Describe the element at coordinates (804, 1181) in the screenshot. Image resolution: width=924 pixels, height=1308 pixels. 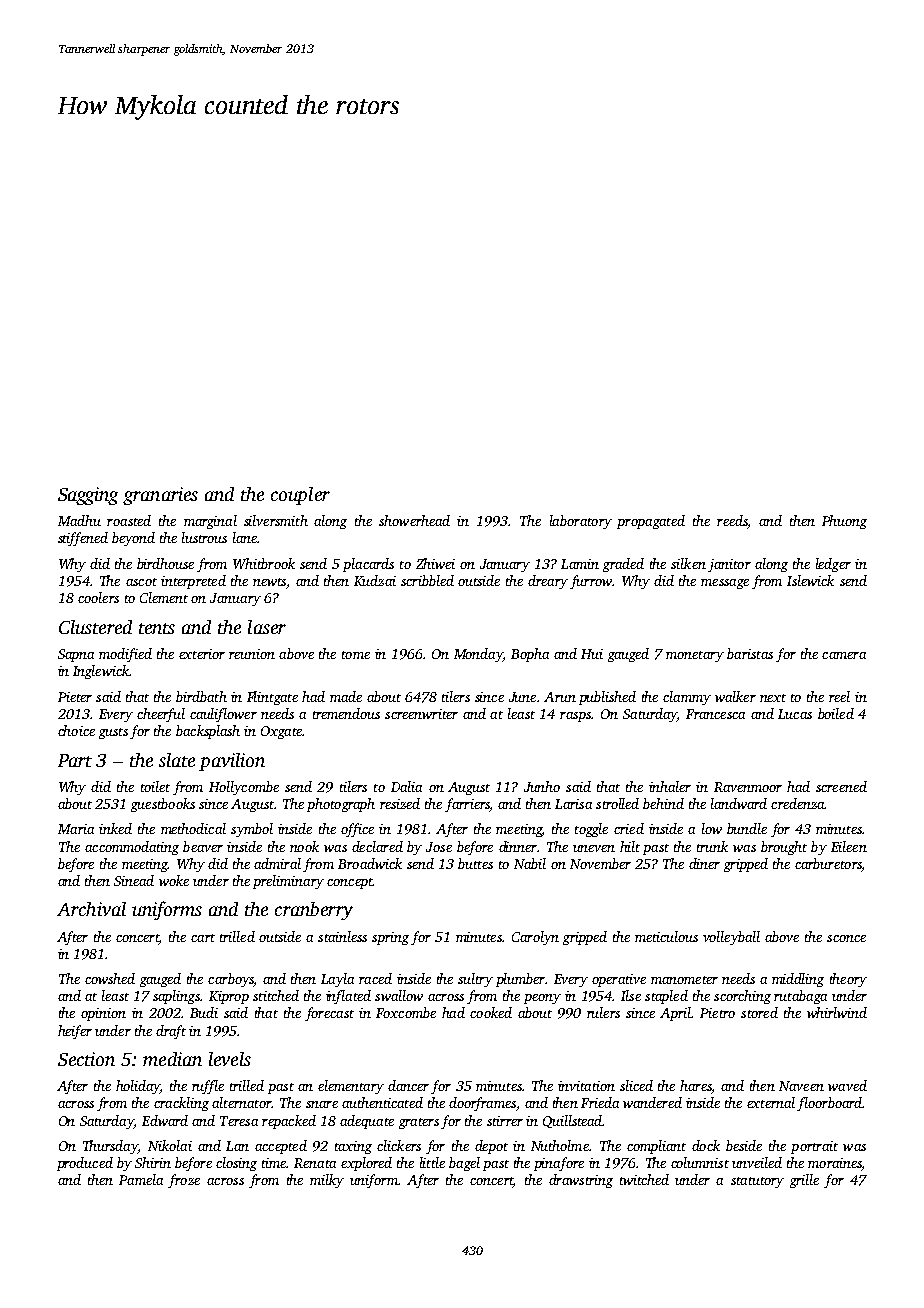
I see `grille` at that location.
